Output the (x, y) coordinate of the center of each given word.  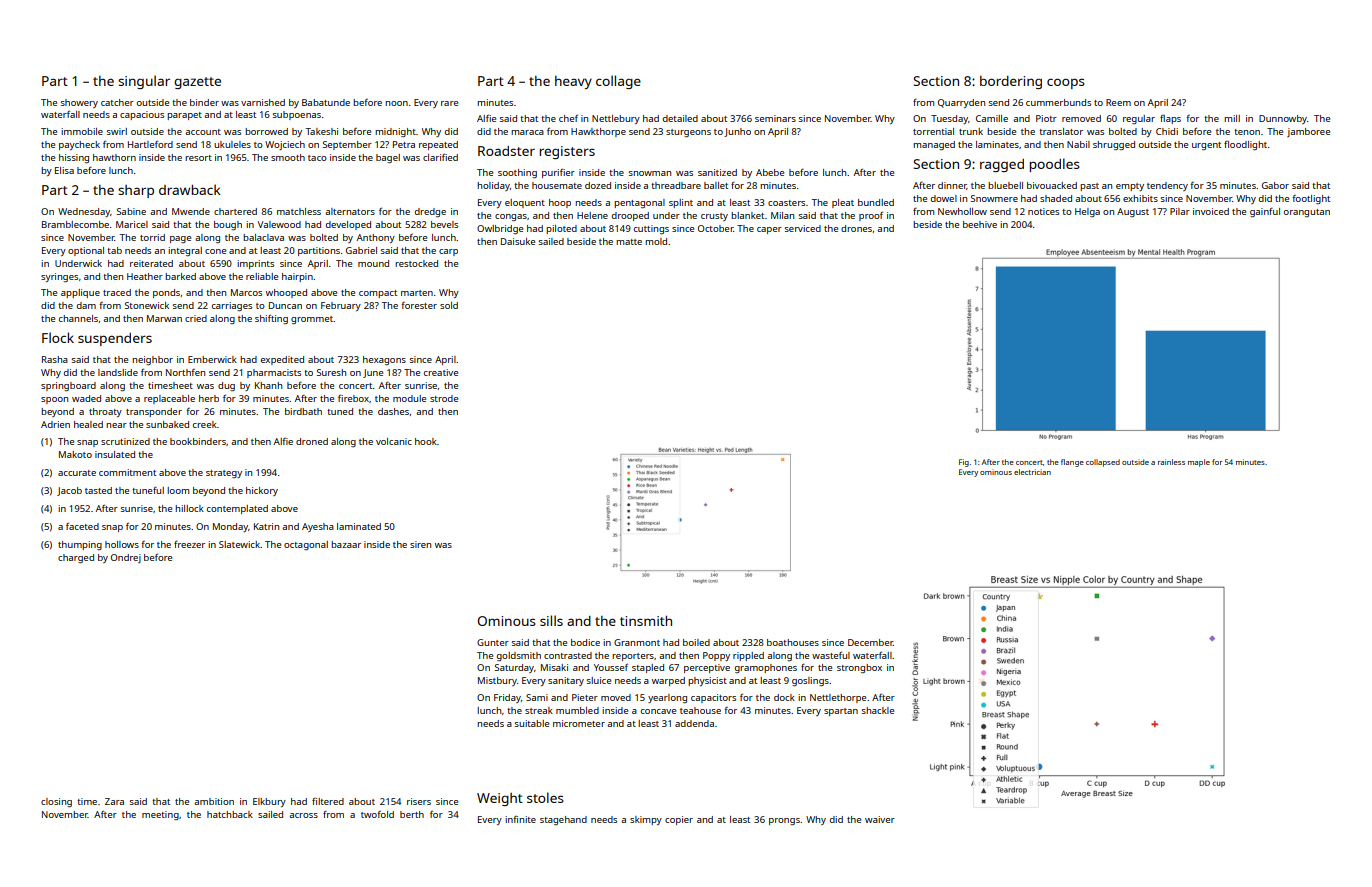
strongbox (859, 668)
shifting (271, 319)
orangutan (1307, 213)
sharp (136, 191)
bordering (1011, 82)
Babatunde (326, 102)
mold (656, 241)
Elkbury (269, 802)
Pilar (1180, 211)
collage (618, 82)
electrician (1032, 472)
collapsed (1103, 463)
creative (441, 372)
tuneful (148, 490)
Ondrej (126, 558)
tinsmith (646, 620)
